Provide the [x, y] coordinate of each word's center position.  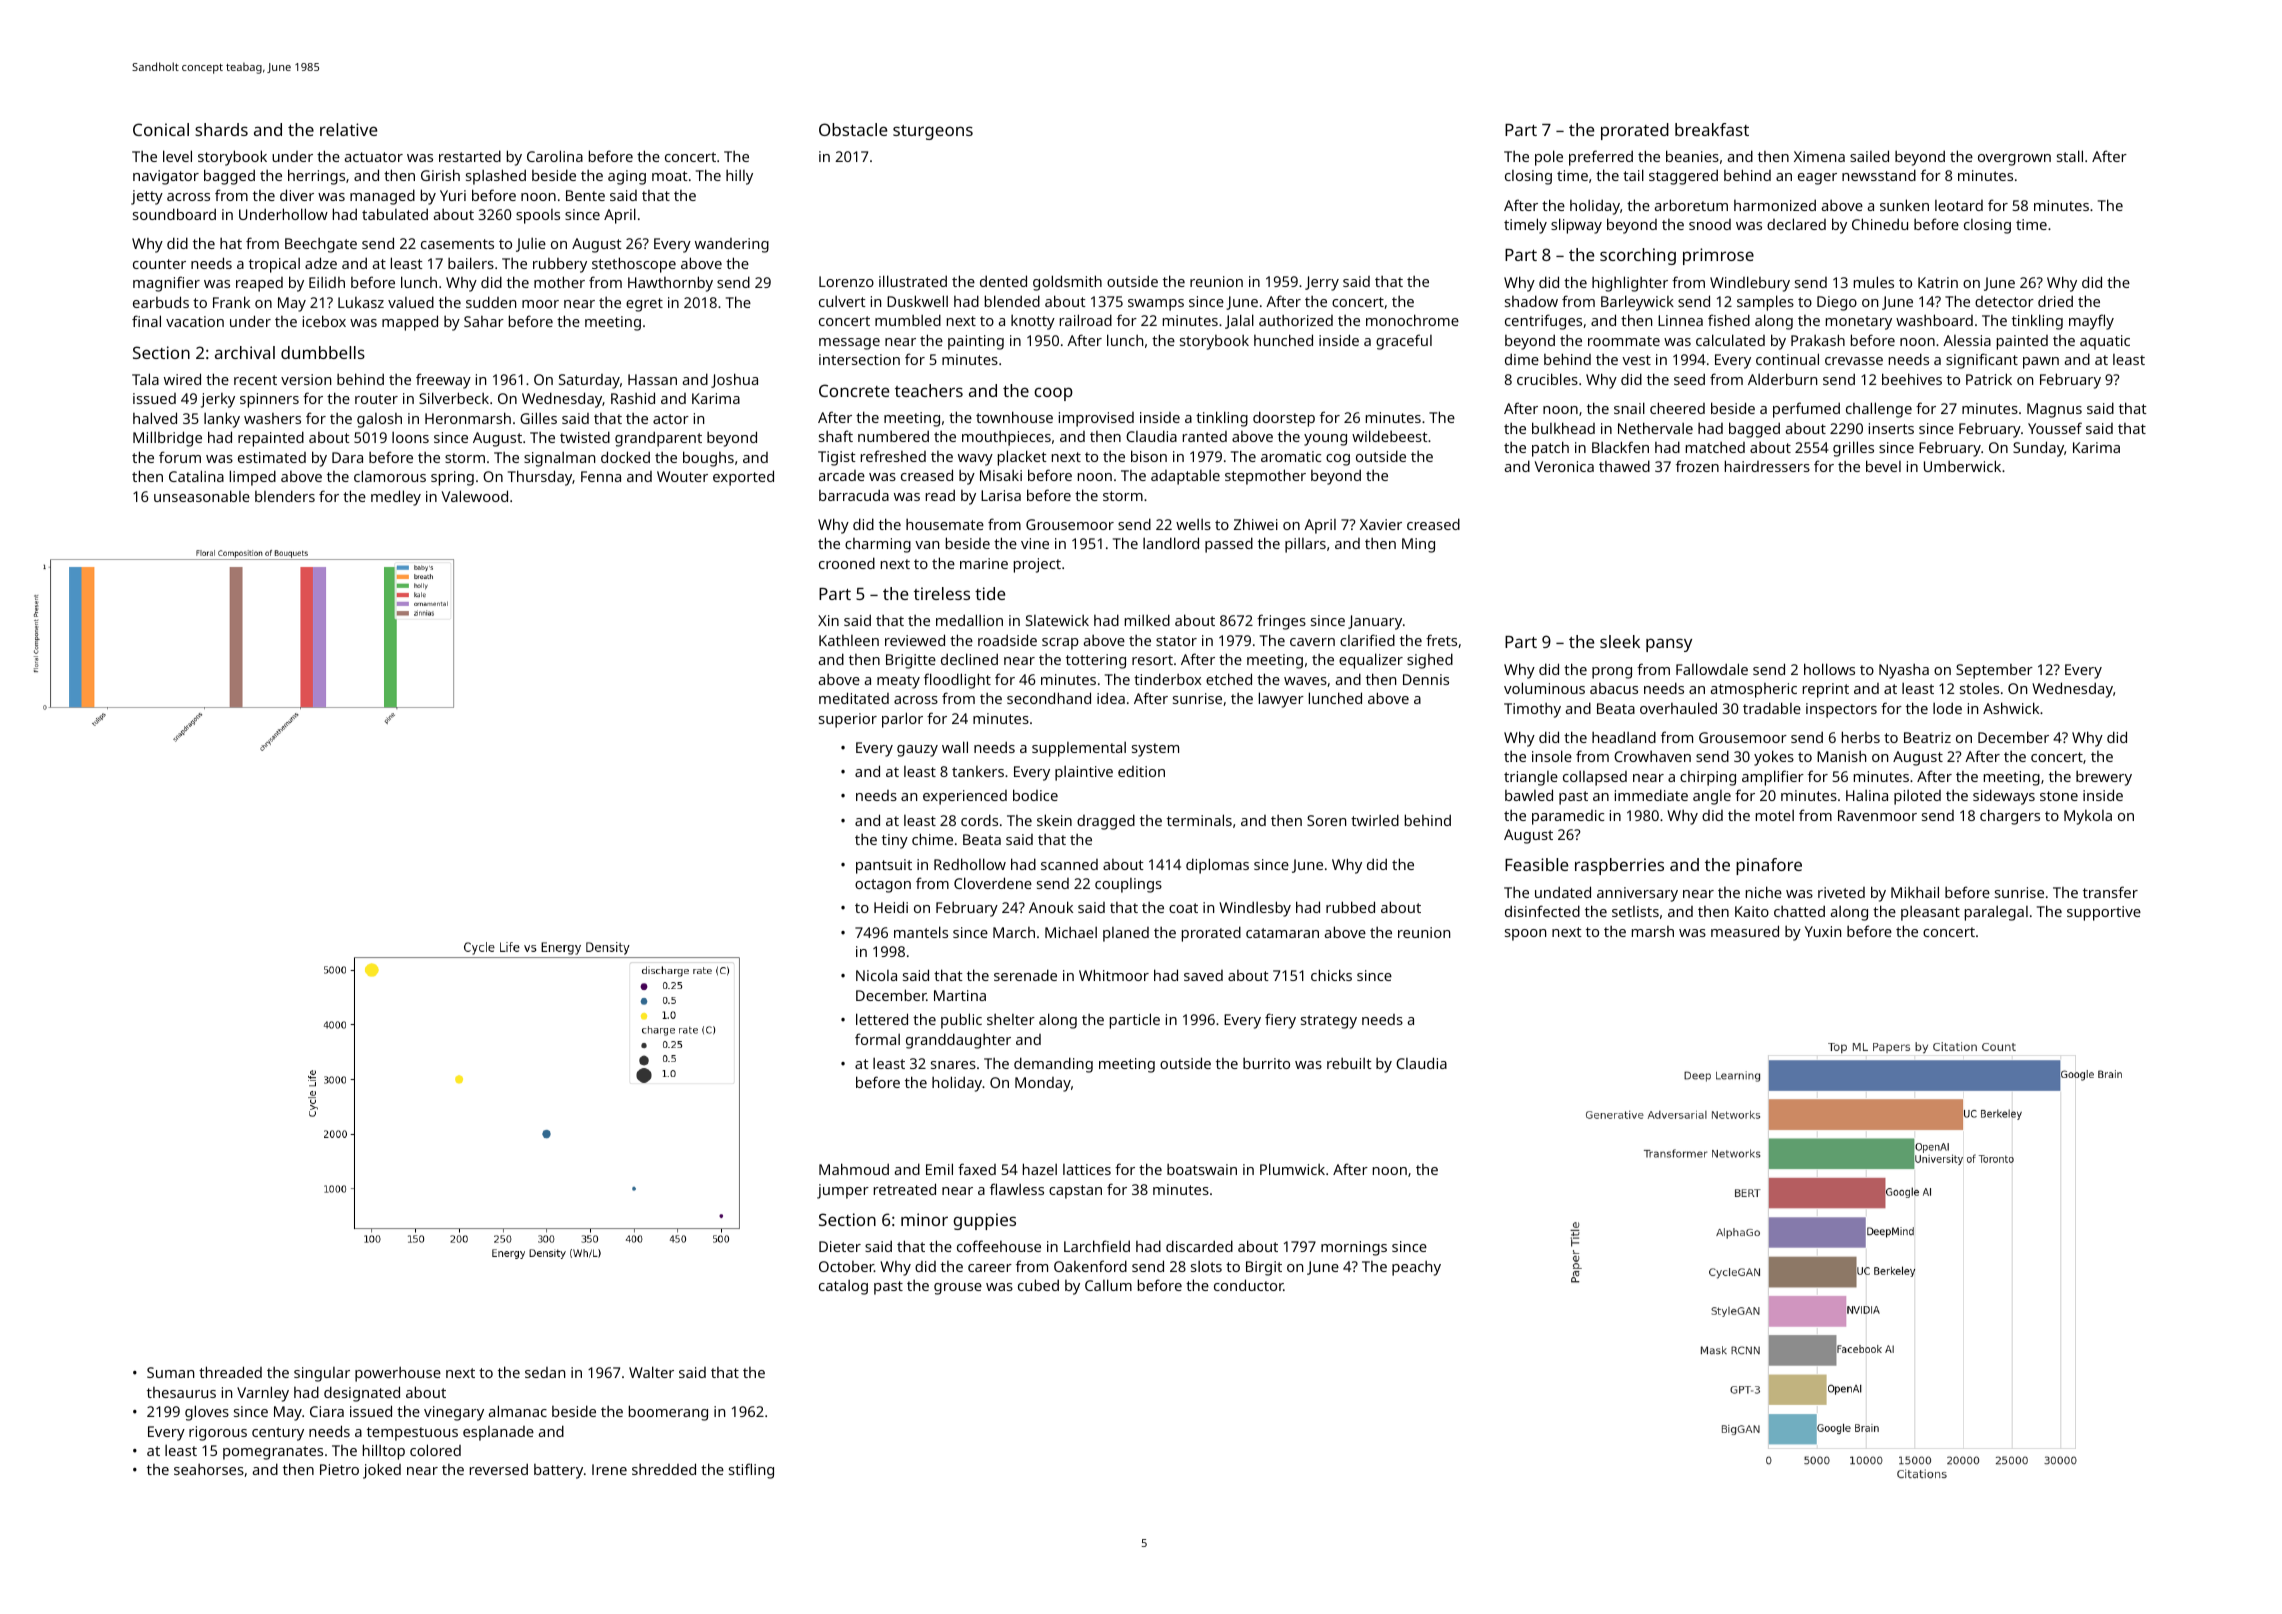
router [376, 399]
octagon [883, 886]
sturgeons [933, 132]
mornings [1354, 1248]
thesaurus [181, 1392]
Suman [170, 1372]
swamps [1156, 305]
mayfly [2091, 322]
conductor [1249, 1285]
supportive [2104, 913]
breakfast [1712, 129]
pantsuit [884, 866]
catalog [843, 1287]
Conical [161, 129]
